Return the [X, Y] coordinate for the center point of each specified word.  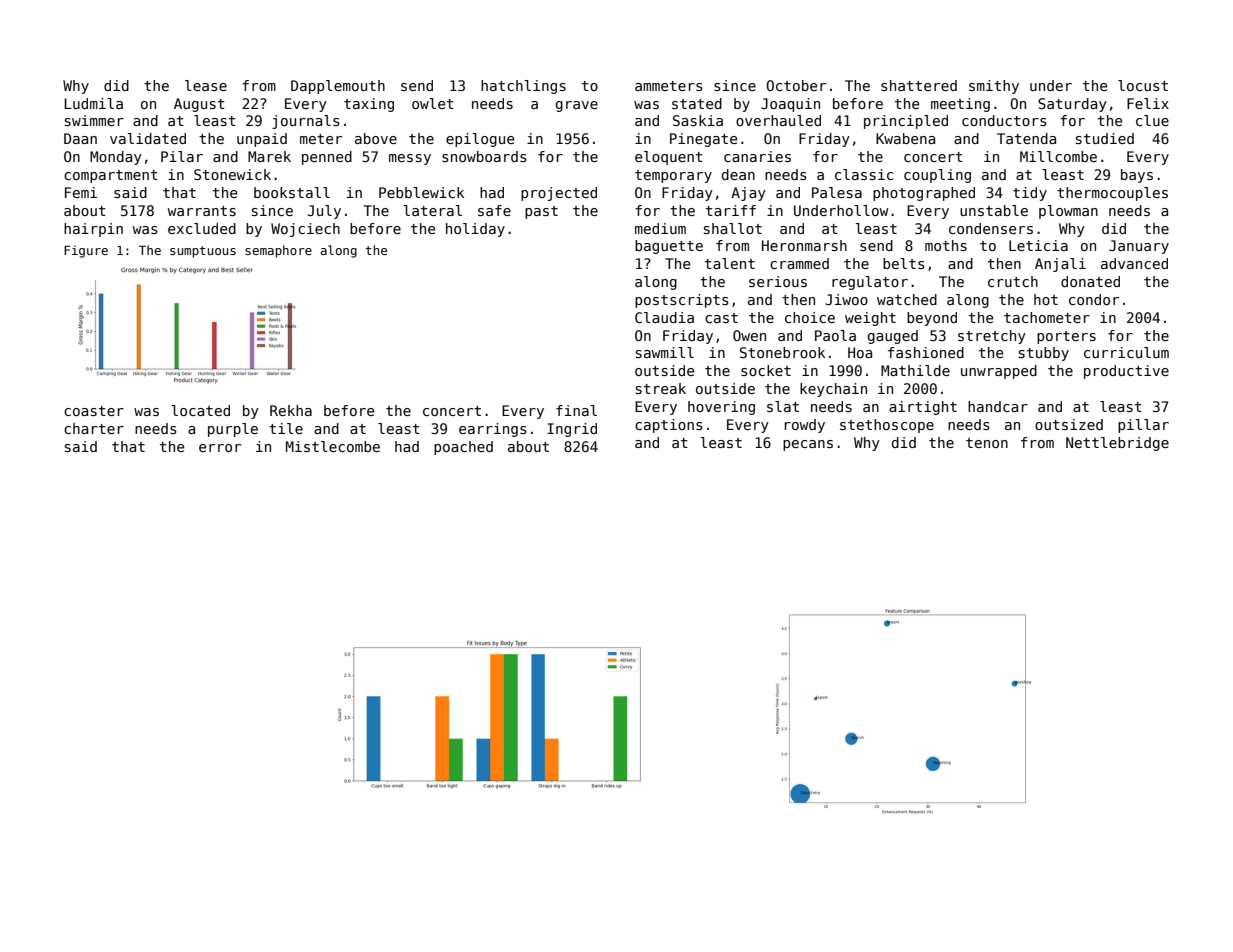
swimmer [94, 120]
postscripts [682, 301]
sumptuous [203, 252]
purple [233, 430]
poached [463, 448]
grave [577, 106]
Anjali [1060, 265]
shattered [919, 85]
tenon [987, 443]
